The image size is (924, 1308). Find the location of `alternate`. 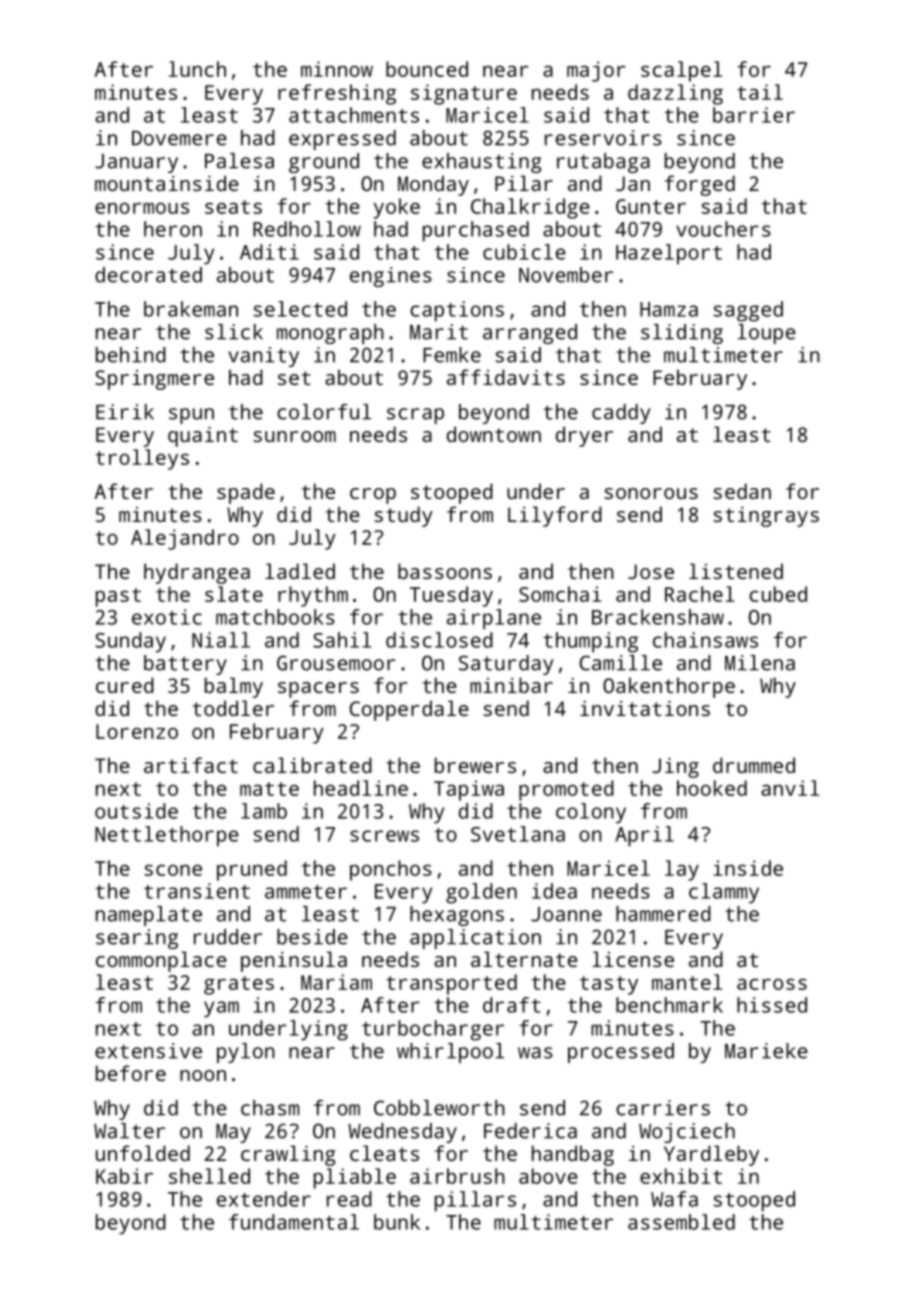

alternate is located at coordinates (524, 959).
